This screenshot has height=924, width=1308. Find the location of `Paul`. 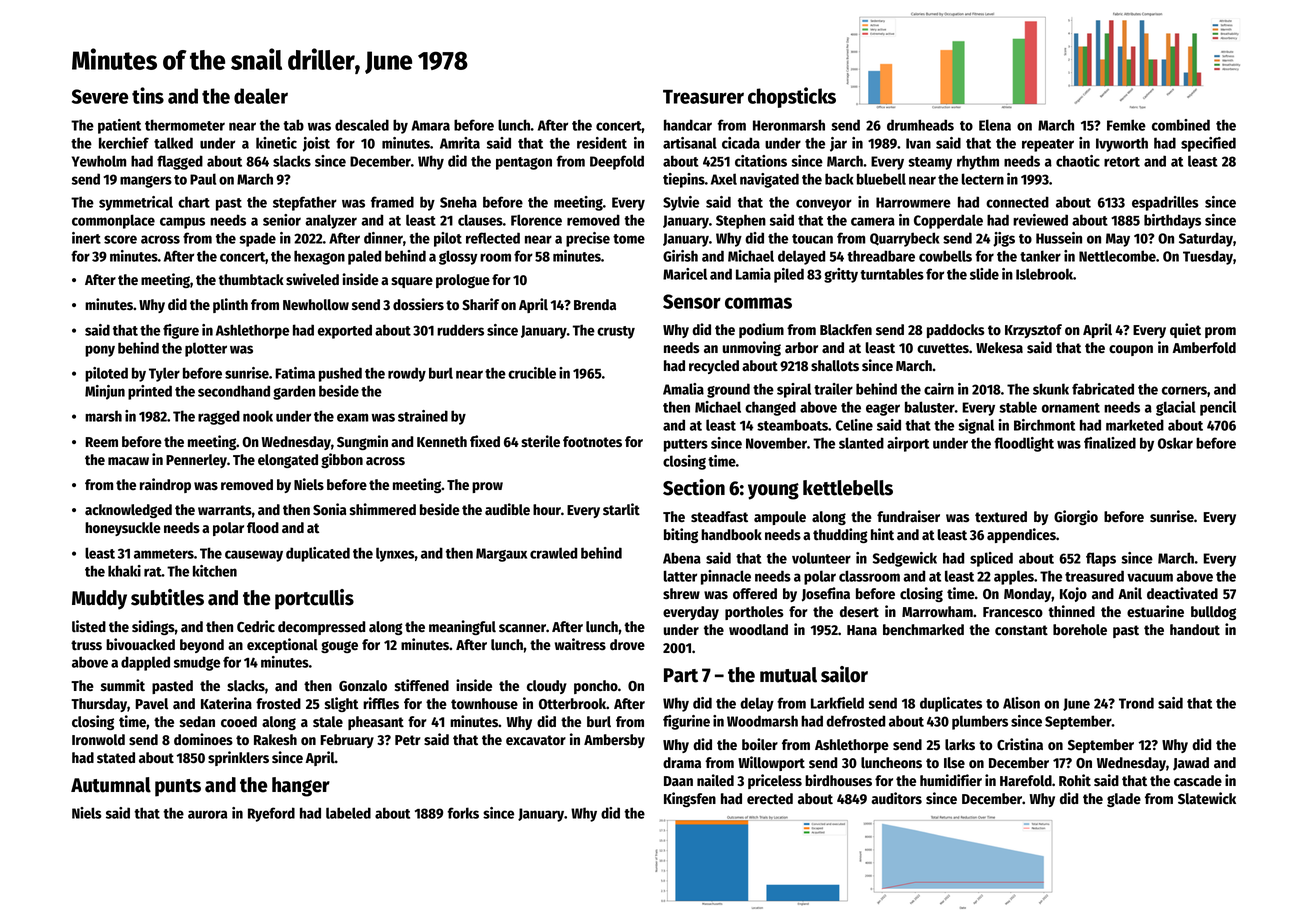

Paul is located at coordinates (203, 179).
